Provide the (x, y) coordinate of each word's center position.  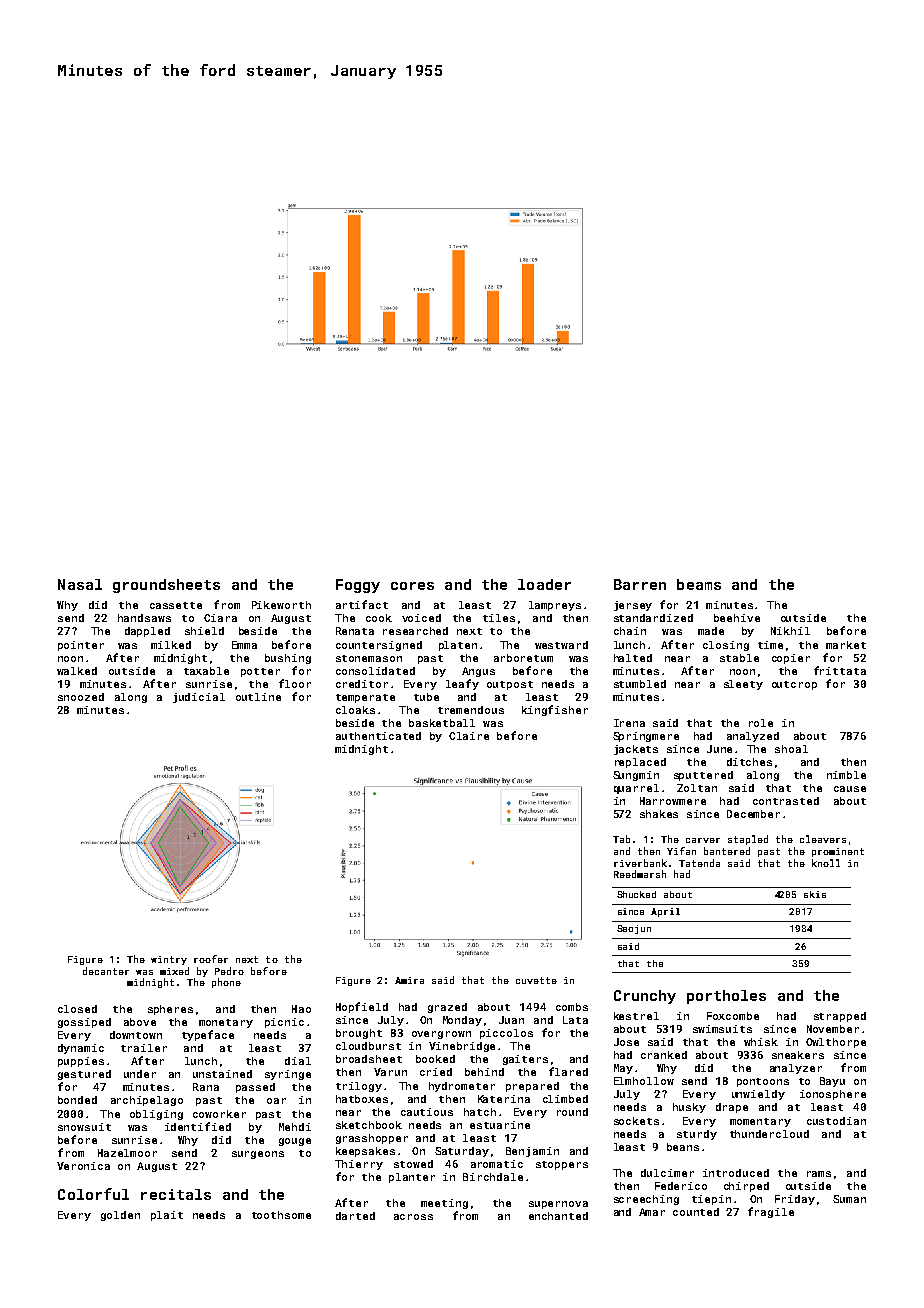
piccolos (506, 1034)
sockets (636, 1121)
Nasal (80, 584)
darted (355, 1216)
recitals (176, 1194)
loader (544, 584)
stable (739, 658)
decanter (106, 971)
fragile (771, 1212)
